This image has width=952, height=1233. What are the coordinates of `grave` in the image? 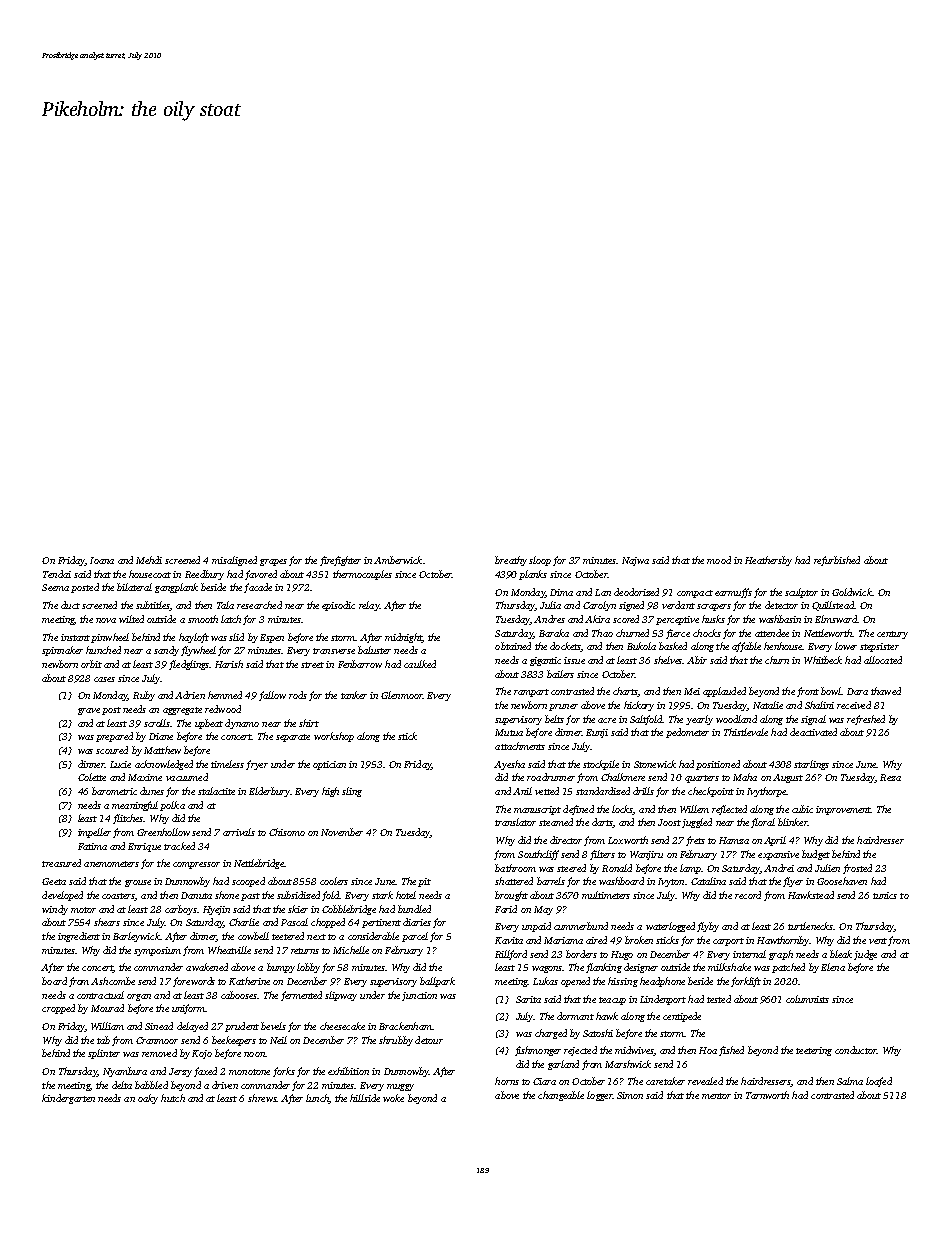 It's located at (89, 711).
